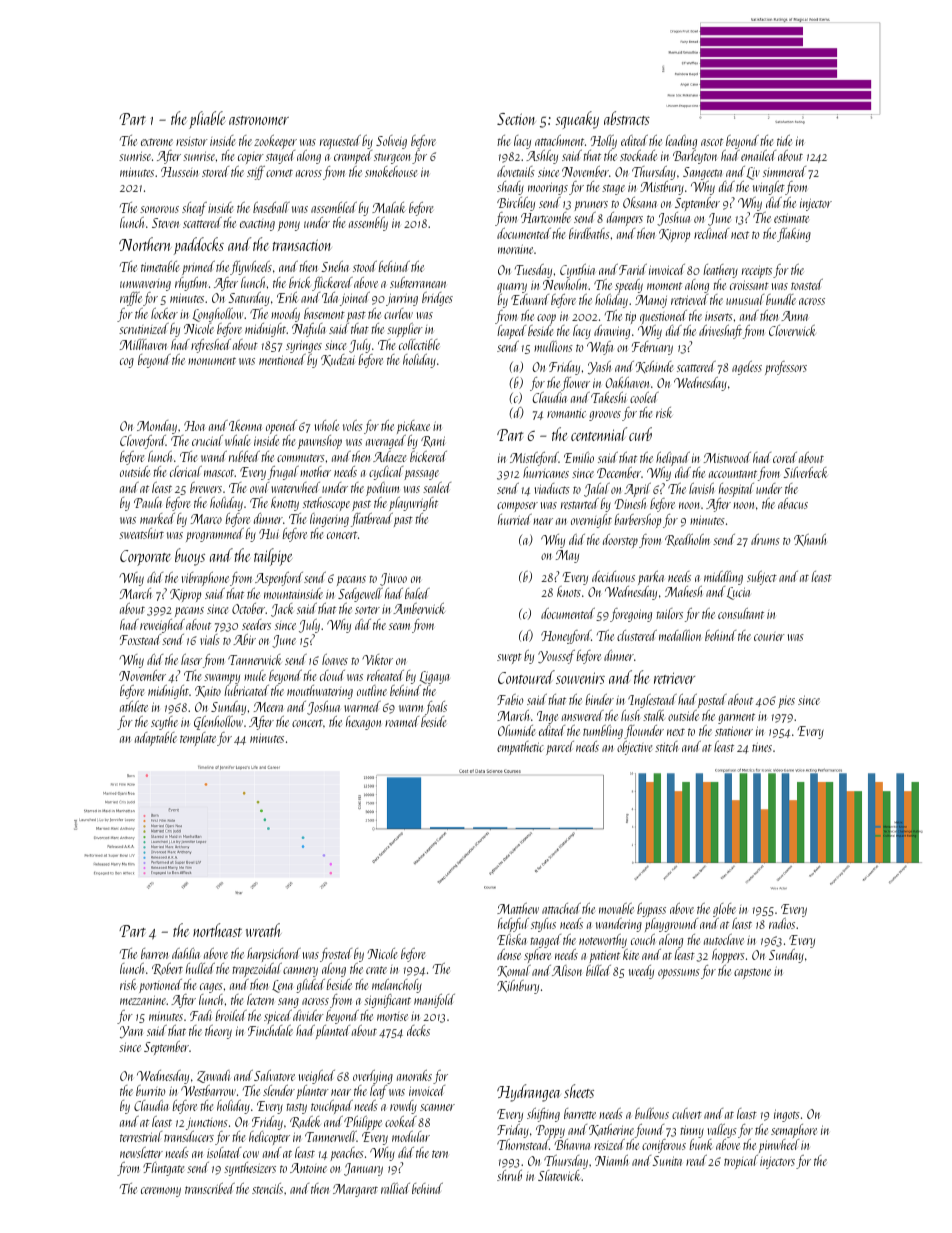 The image size is (952, 1233). What do you see at coordinates (611, 1130) in the screenshot?
I see `Katherine` at bounding box center [611, 1130].
